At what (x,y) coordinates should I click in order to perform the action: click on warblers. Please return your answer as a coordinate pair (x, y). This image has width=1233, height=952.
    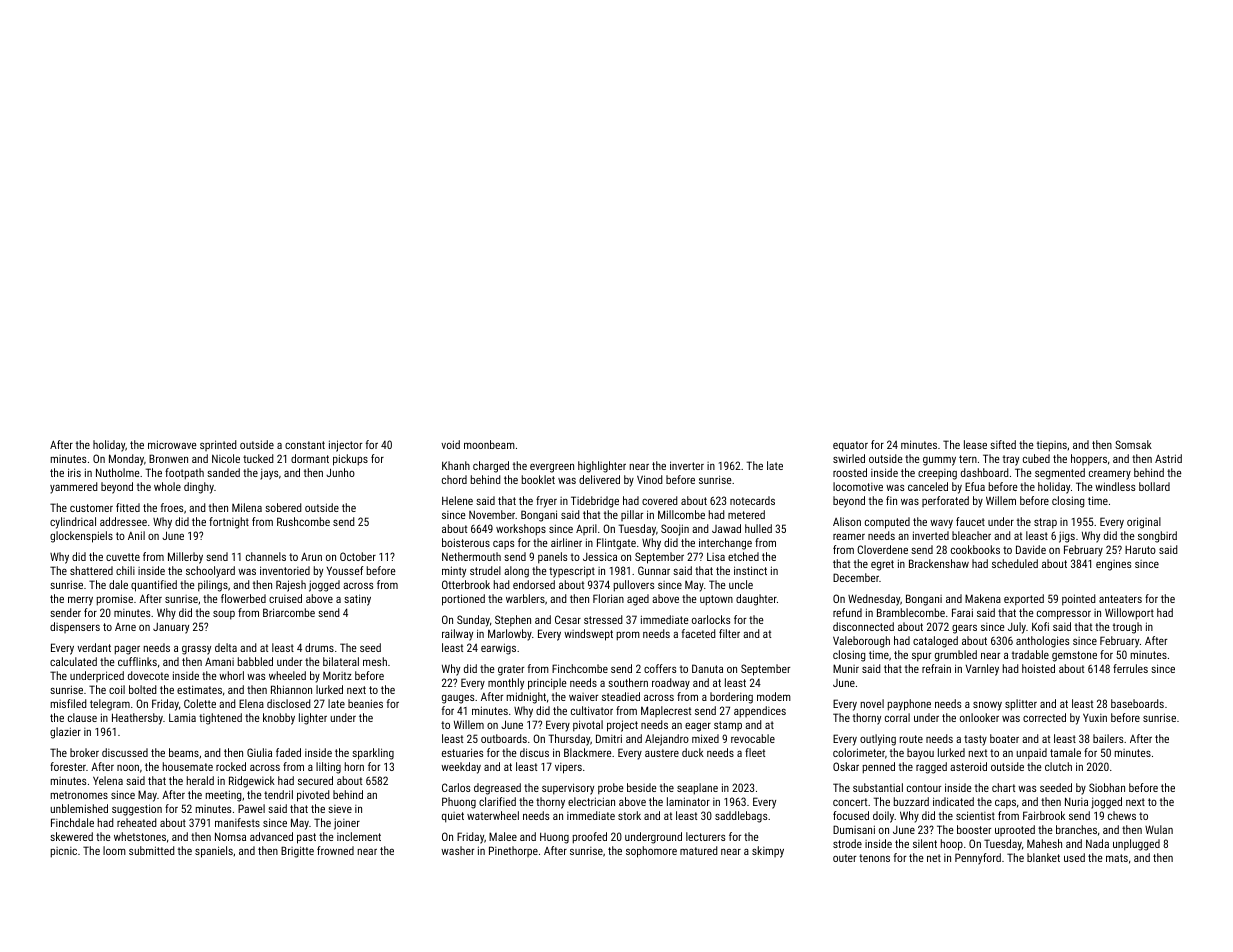
    Looking at the image, I should click on (525, 598).
